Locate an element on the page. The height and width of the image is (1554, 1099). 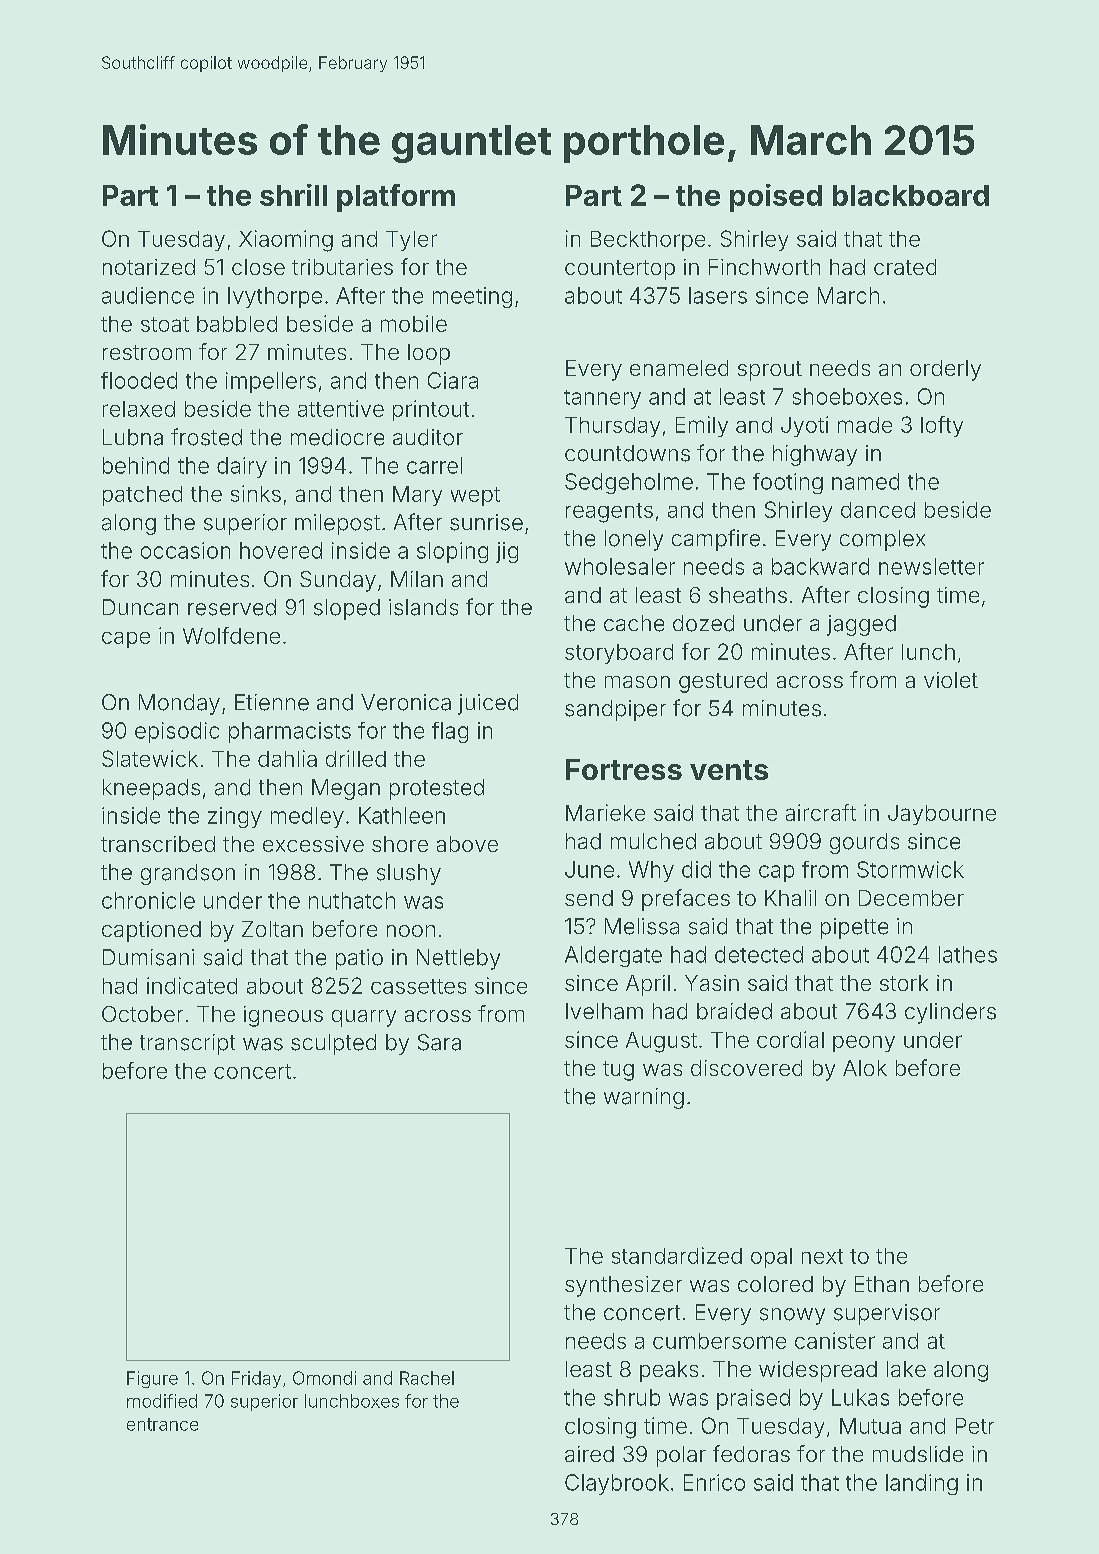
occasion is located at coordinates (185, 550).
